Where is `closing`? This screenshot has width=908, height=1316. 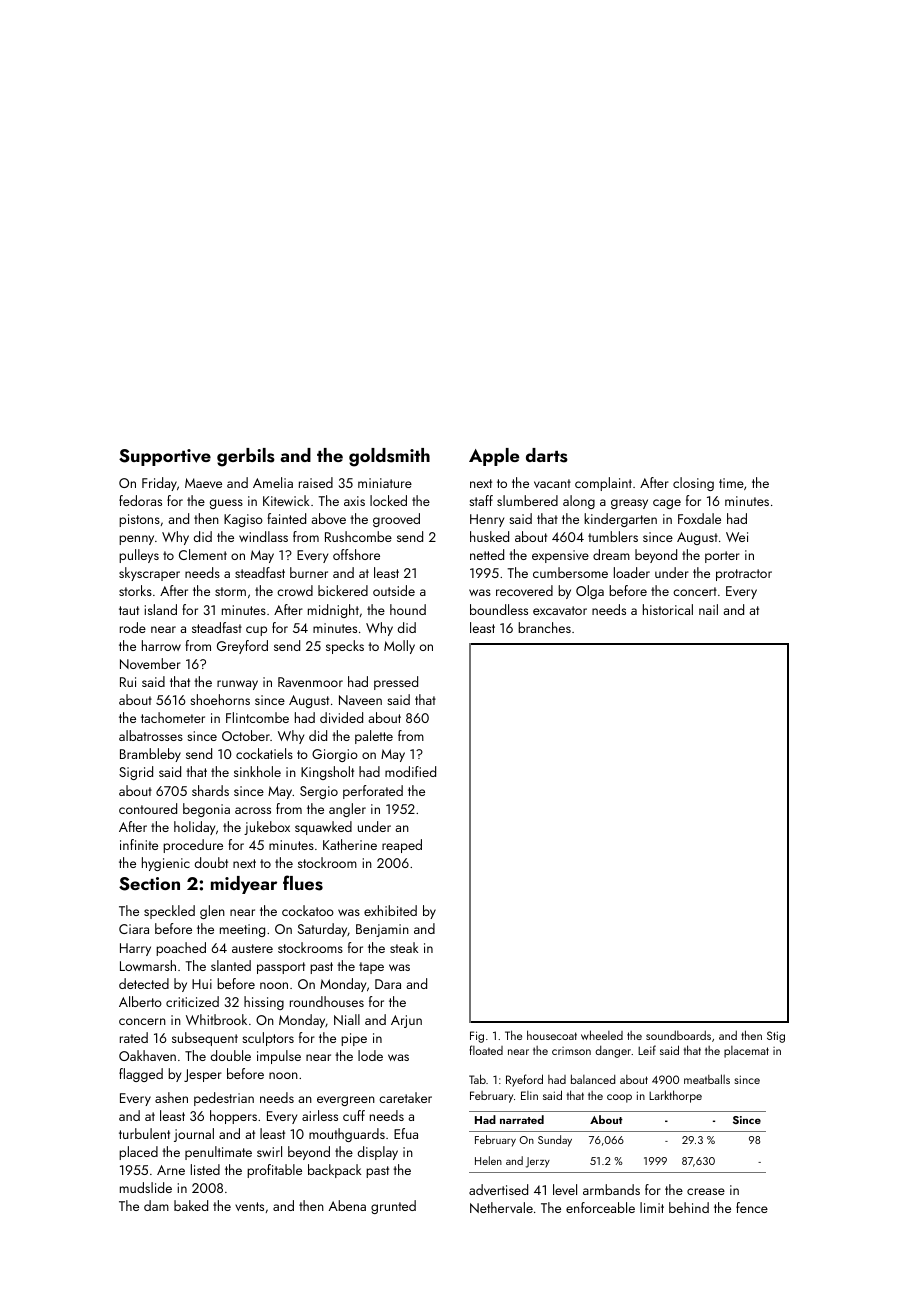
closing is located at coordinates (693, 484).
